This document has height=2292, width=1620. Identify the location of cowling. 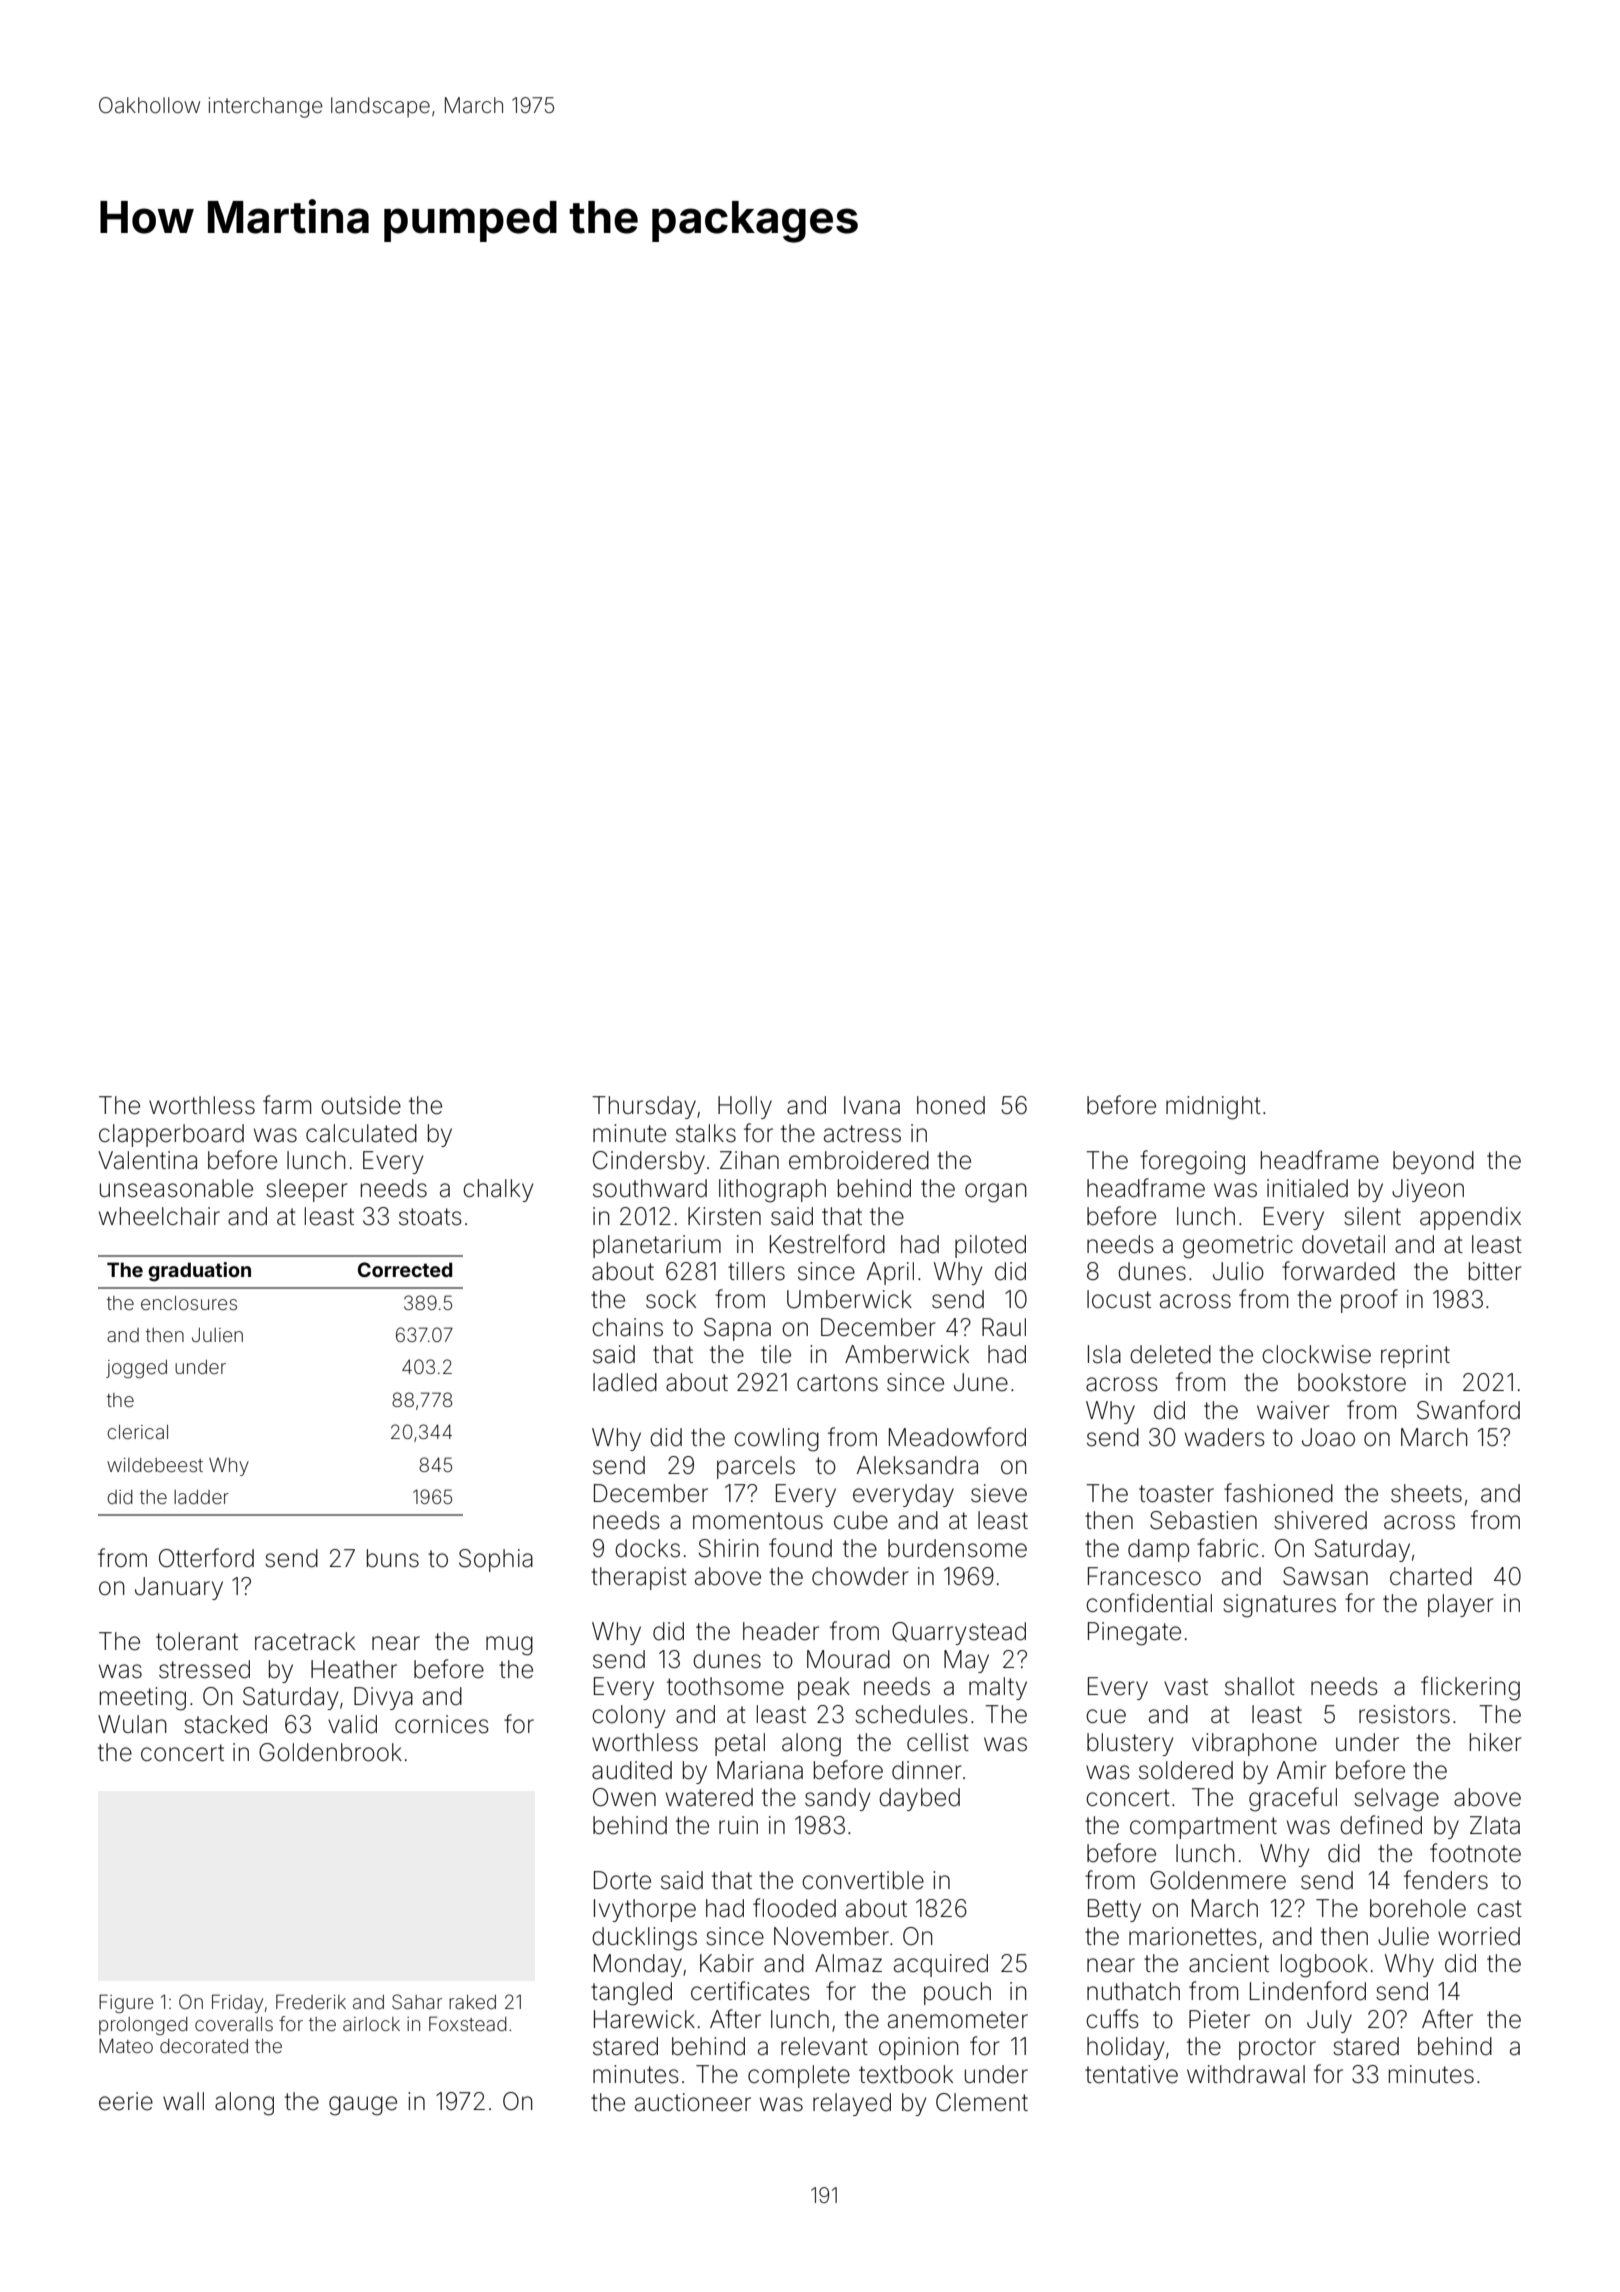
(776, 1440).
